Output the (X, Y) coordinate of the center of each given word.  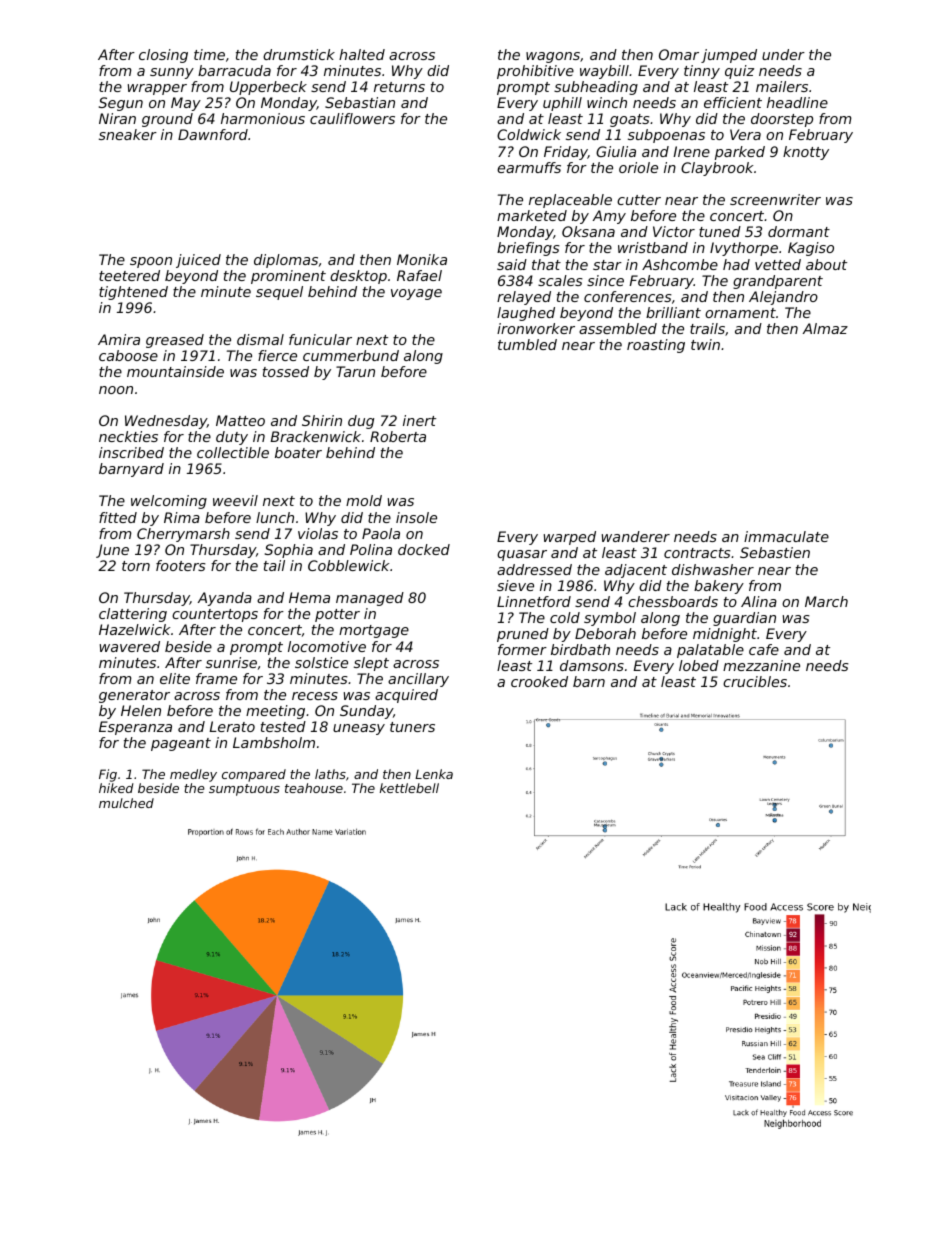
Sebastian (360, 102)
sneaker (128, 134)
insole (416, 517)
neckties (128, 436)
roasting (656, 346)
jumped (729, 56)
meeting (275, 712)
